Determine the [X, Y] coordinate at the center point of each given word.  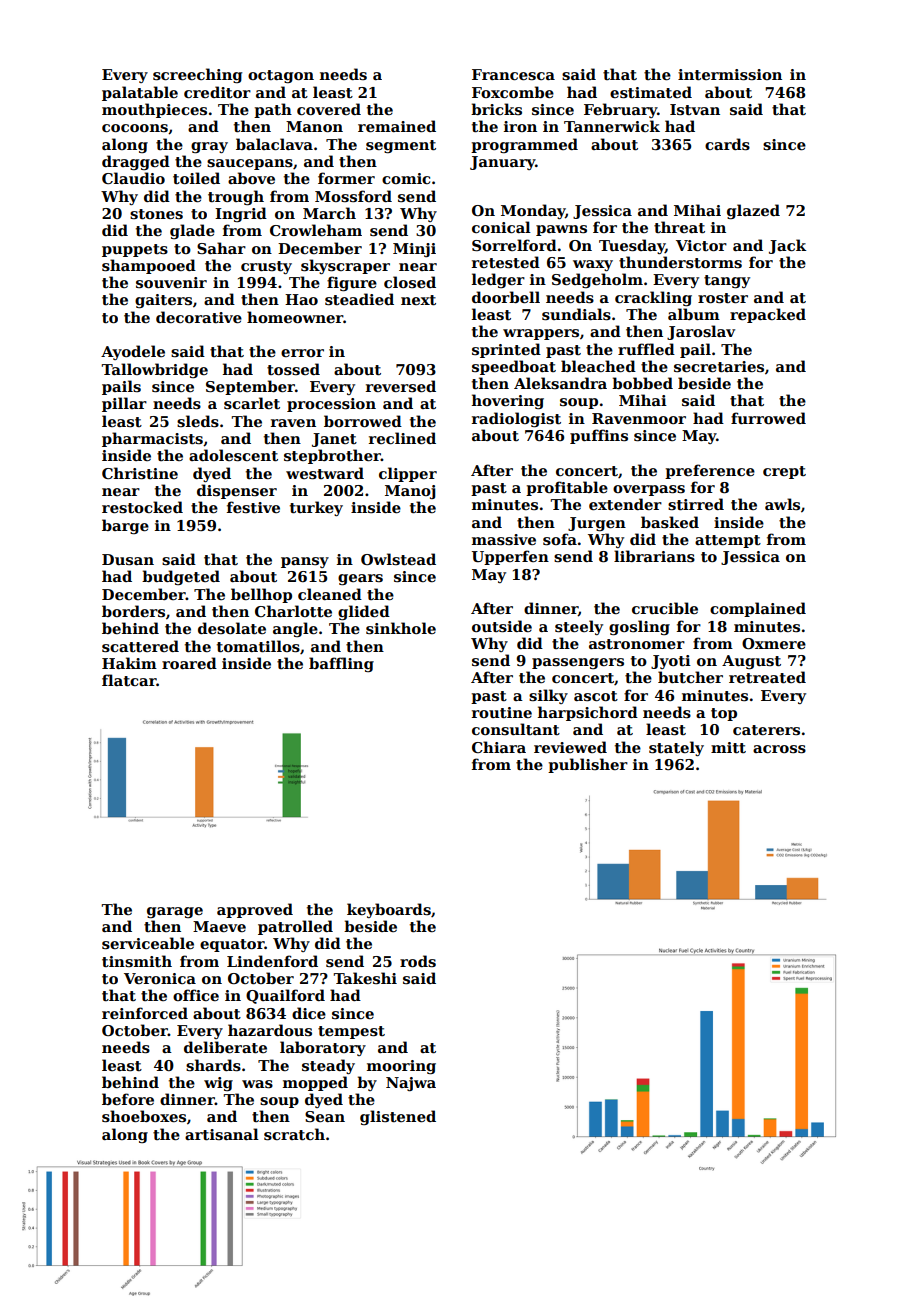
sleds [198, 421]
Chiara [499, 747]
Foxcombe [513, 92]
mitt [728, 747]
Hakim [129, 663]
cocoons [135, 128]
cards [727, 144]
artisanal [222, 1134]
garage [175, 912]
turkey [316, 508]
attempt [728, 541]
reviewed [570, 747]
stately [676, 748]
